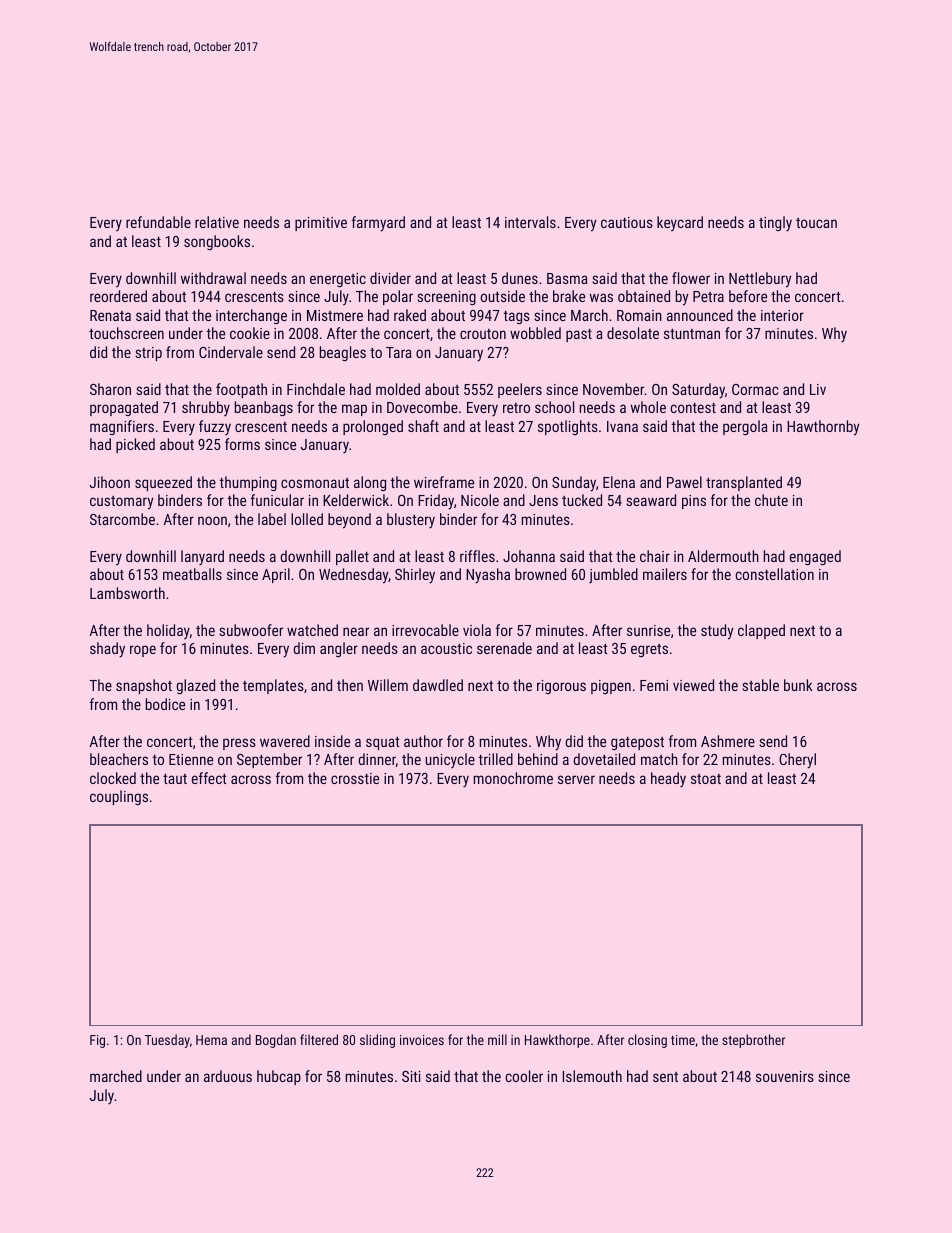 The height and width of the screenshot is (1233, 952). Describe the element at coordinates (569, 296) in the screenshot. I see `brake` at that location.
